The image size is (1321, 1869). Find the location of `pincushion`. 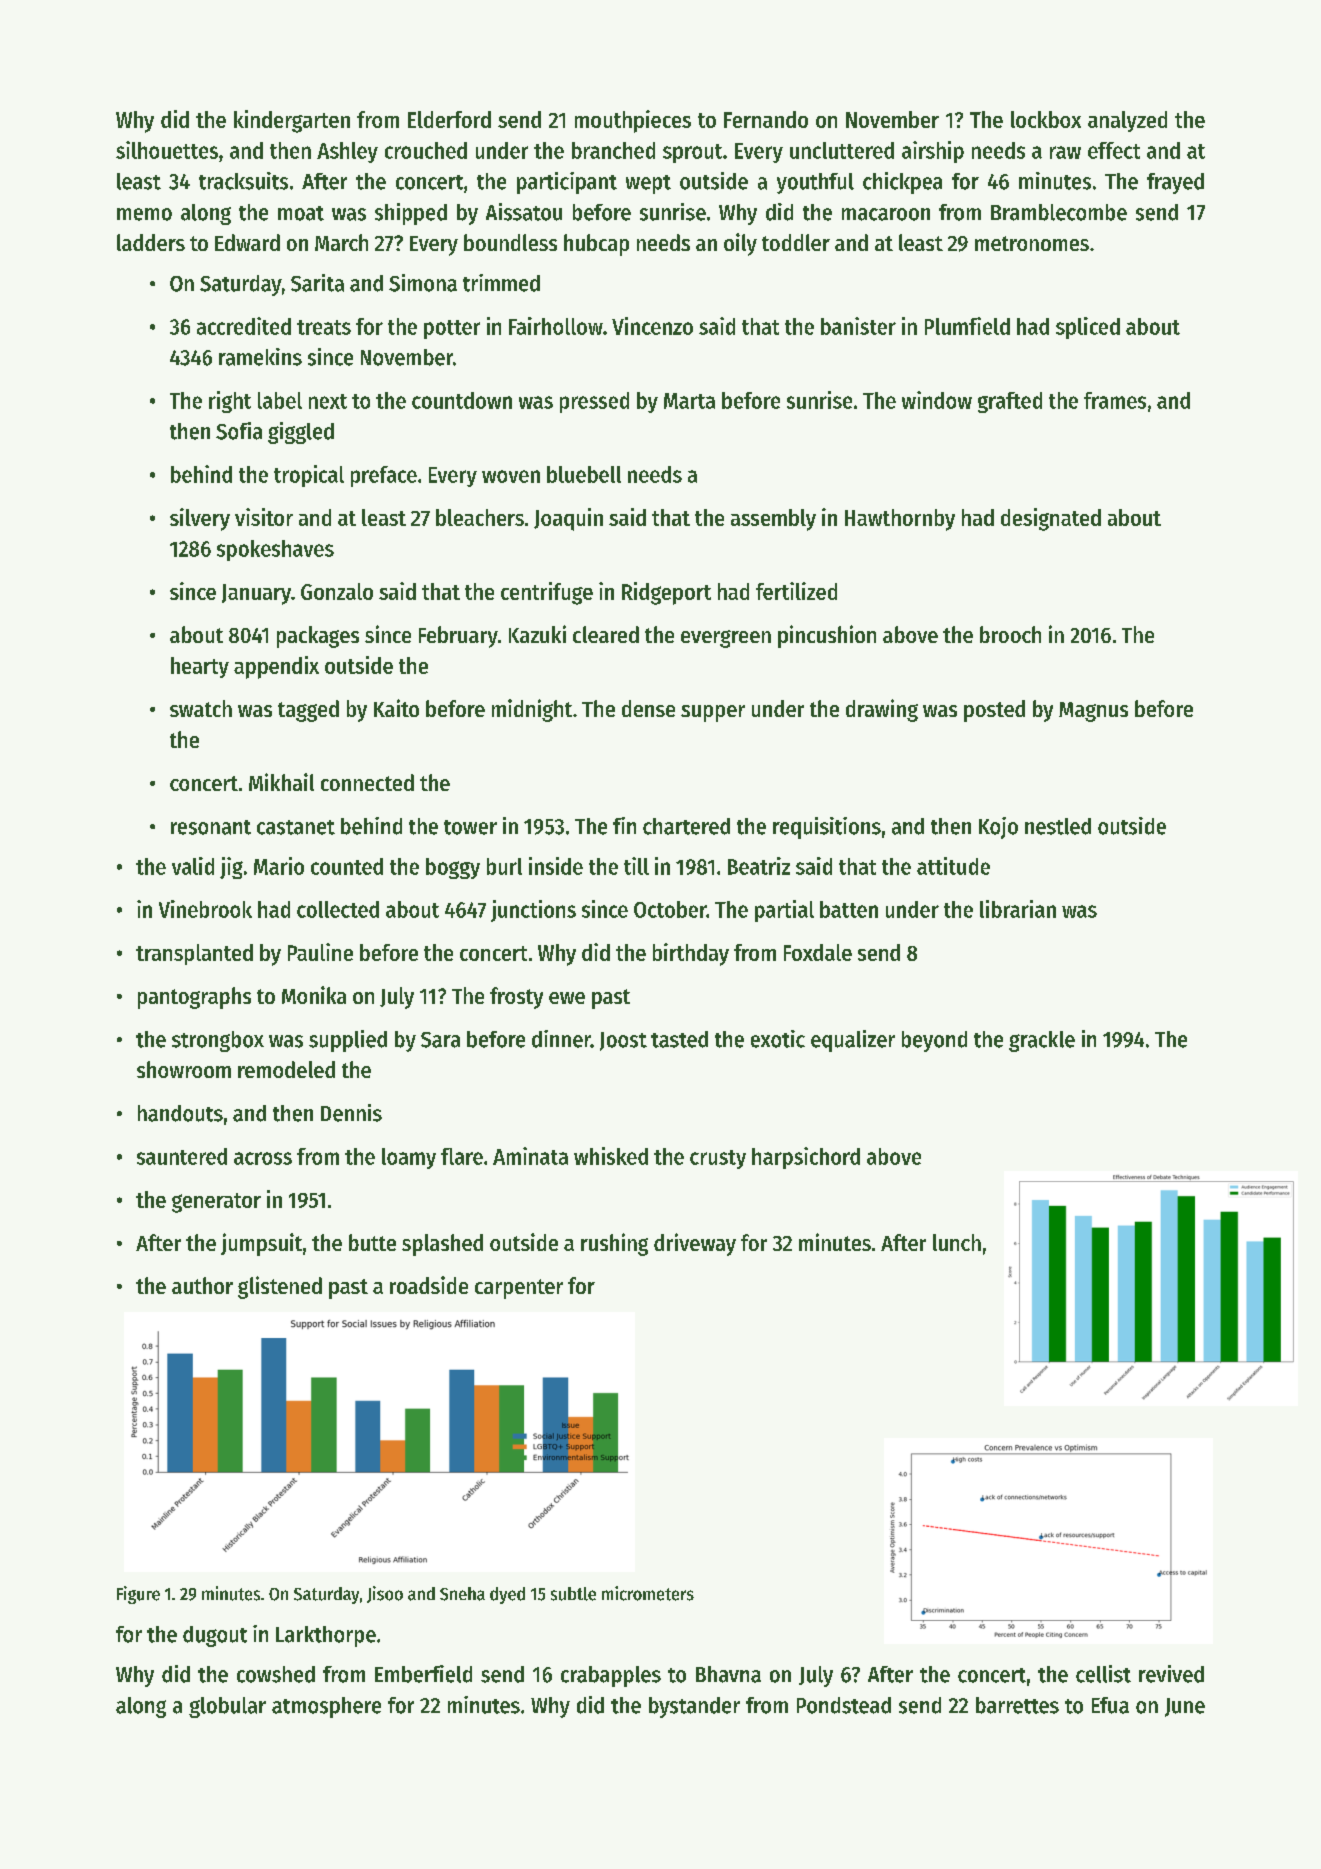

pincushion is located at coordinates (827, 636).
